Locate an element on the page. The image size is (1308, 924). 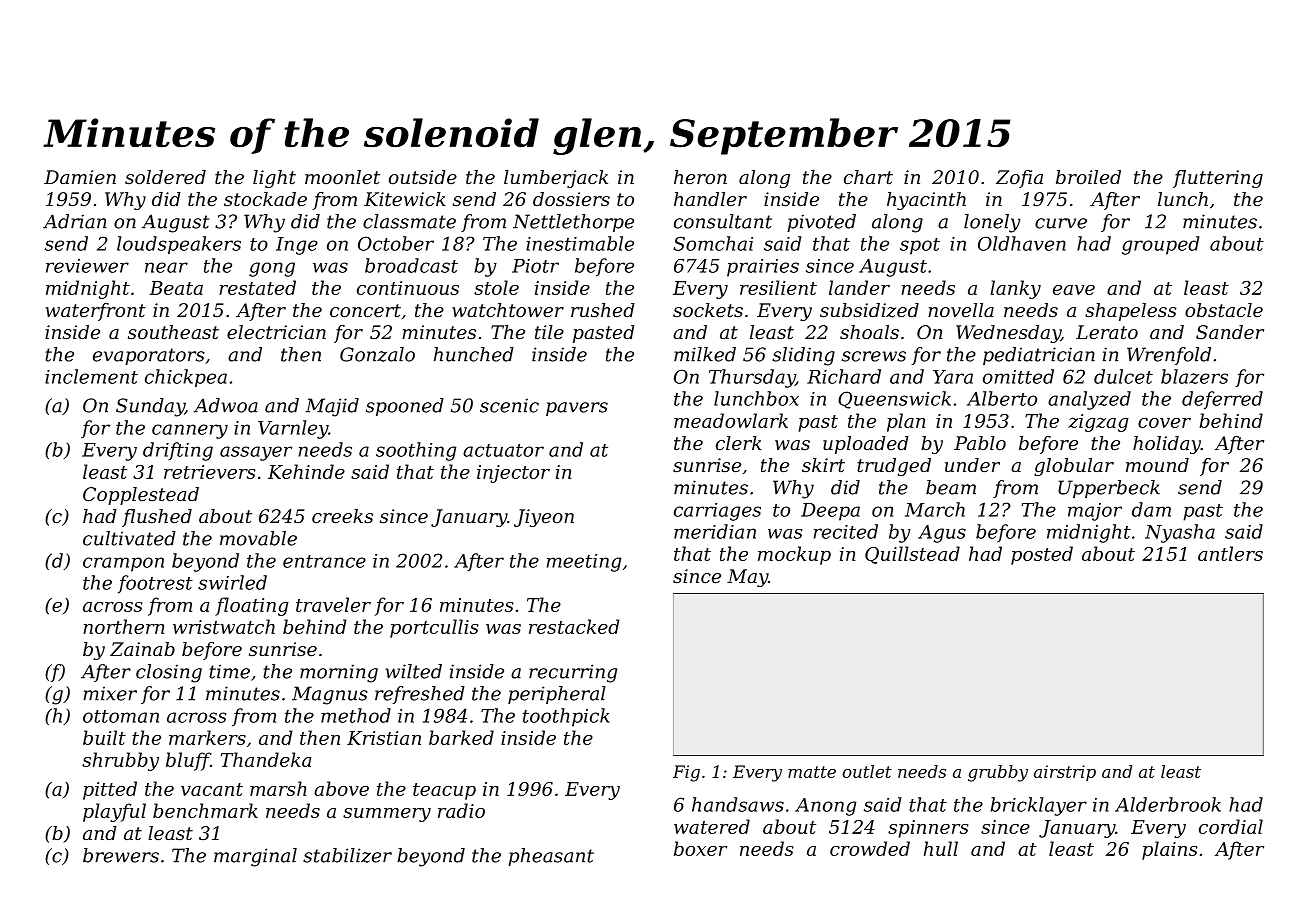
playful is located at coordinates (114, 812).
